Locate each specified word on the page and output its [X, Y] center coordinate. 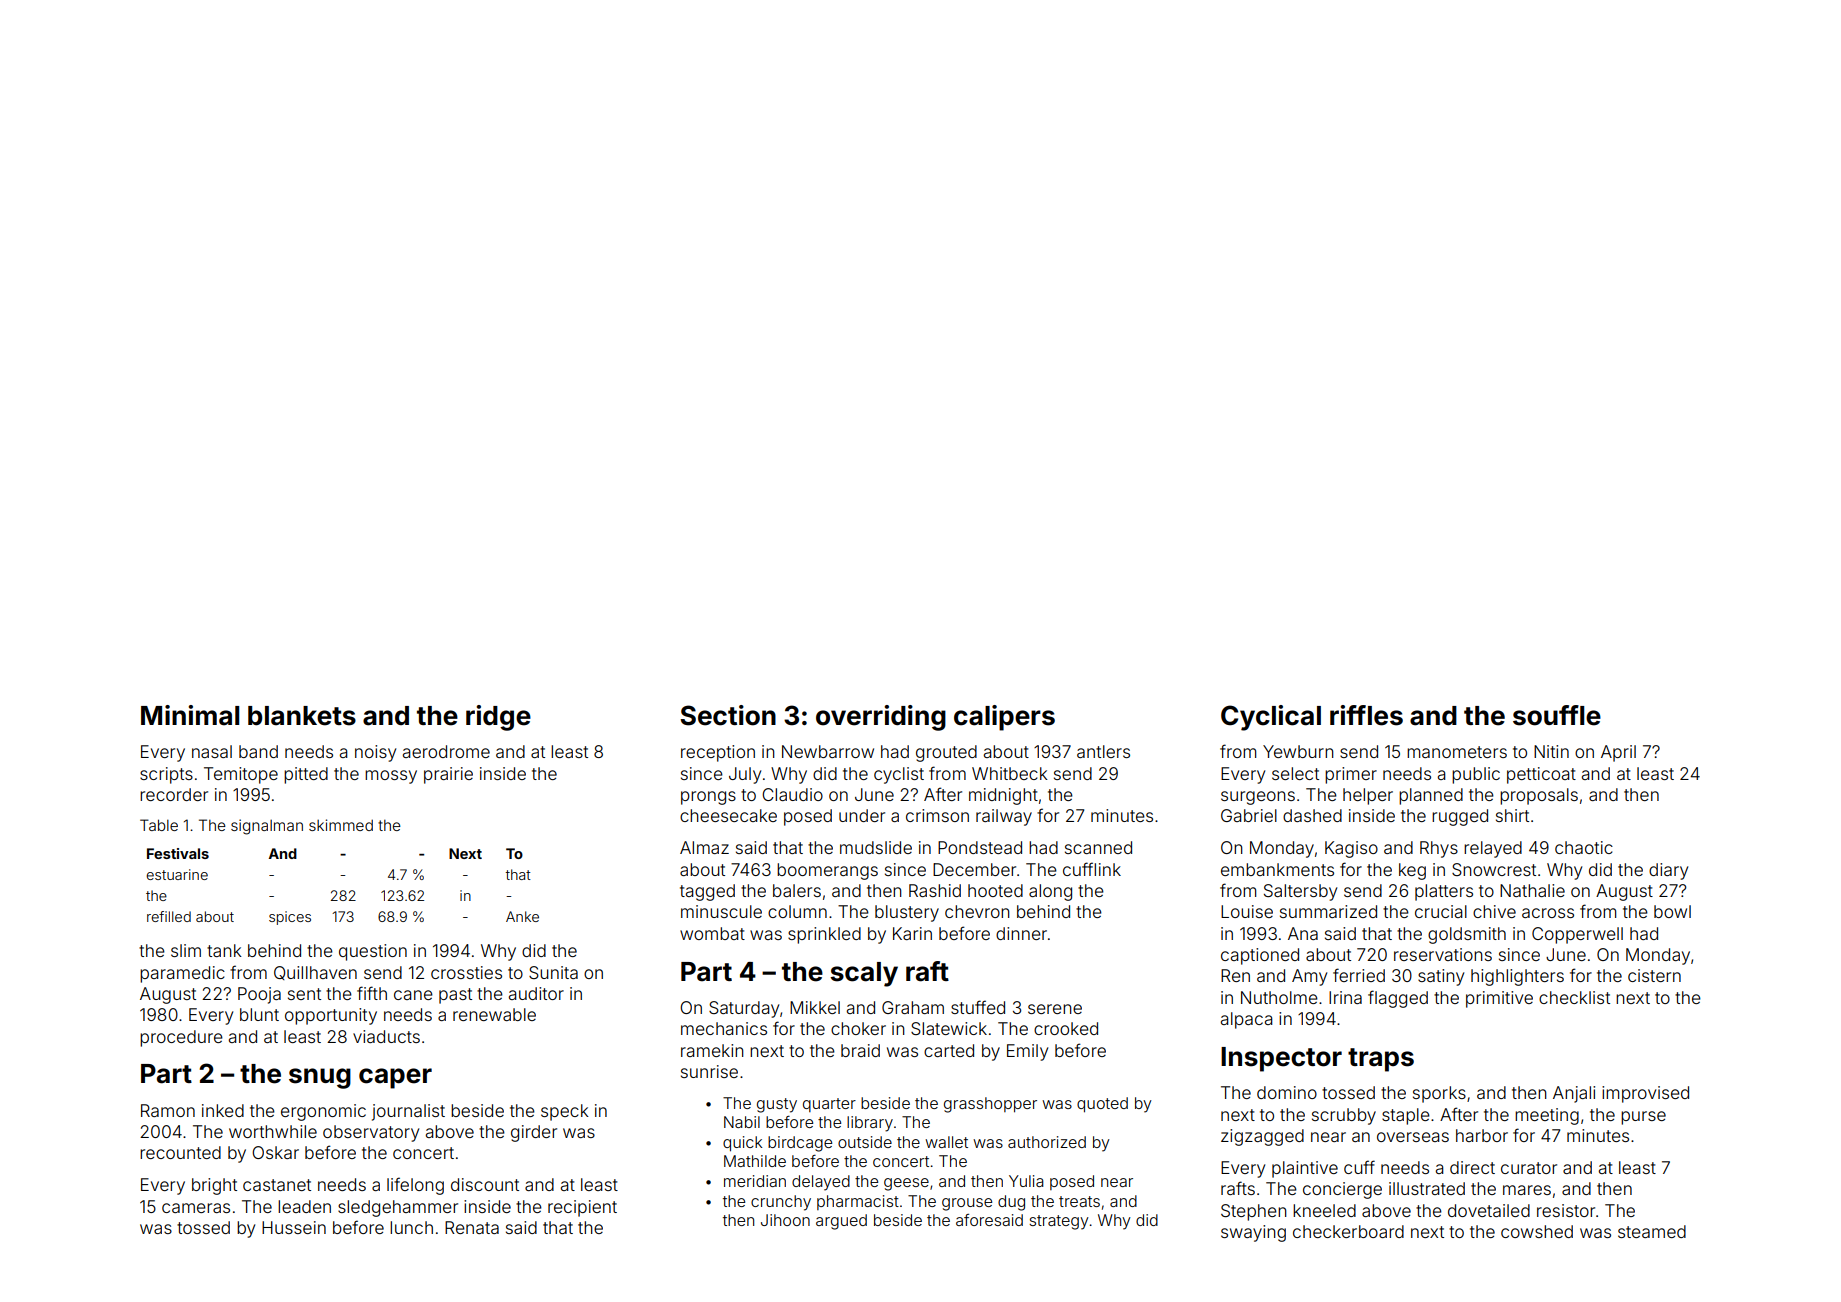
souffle [1557, 715]
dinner [1021, 933]
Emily [1027, 1052]
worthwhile [273, 1131]
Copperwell [1577, 935]
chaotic [1584, 847]
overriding [881, 718]
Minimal [190, 715]
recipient [582, 1208]
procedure [181, 1038]
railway [1004, 817]
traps [1381, 1060]
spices [290, 918]
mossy [391, 777]
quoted [1102, 1105]
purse [1643, 1118]
